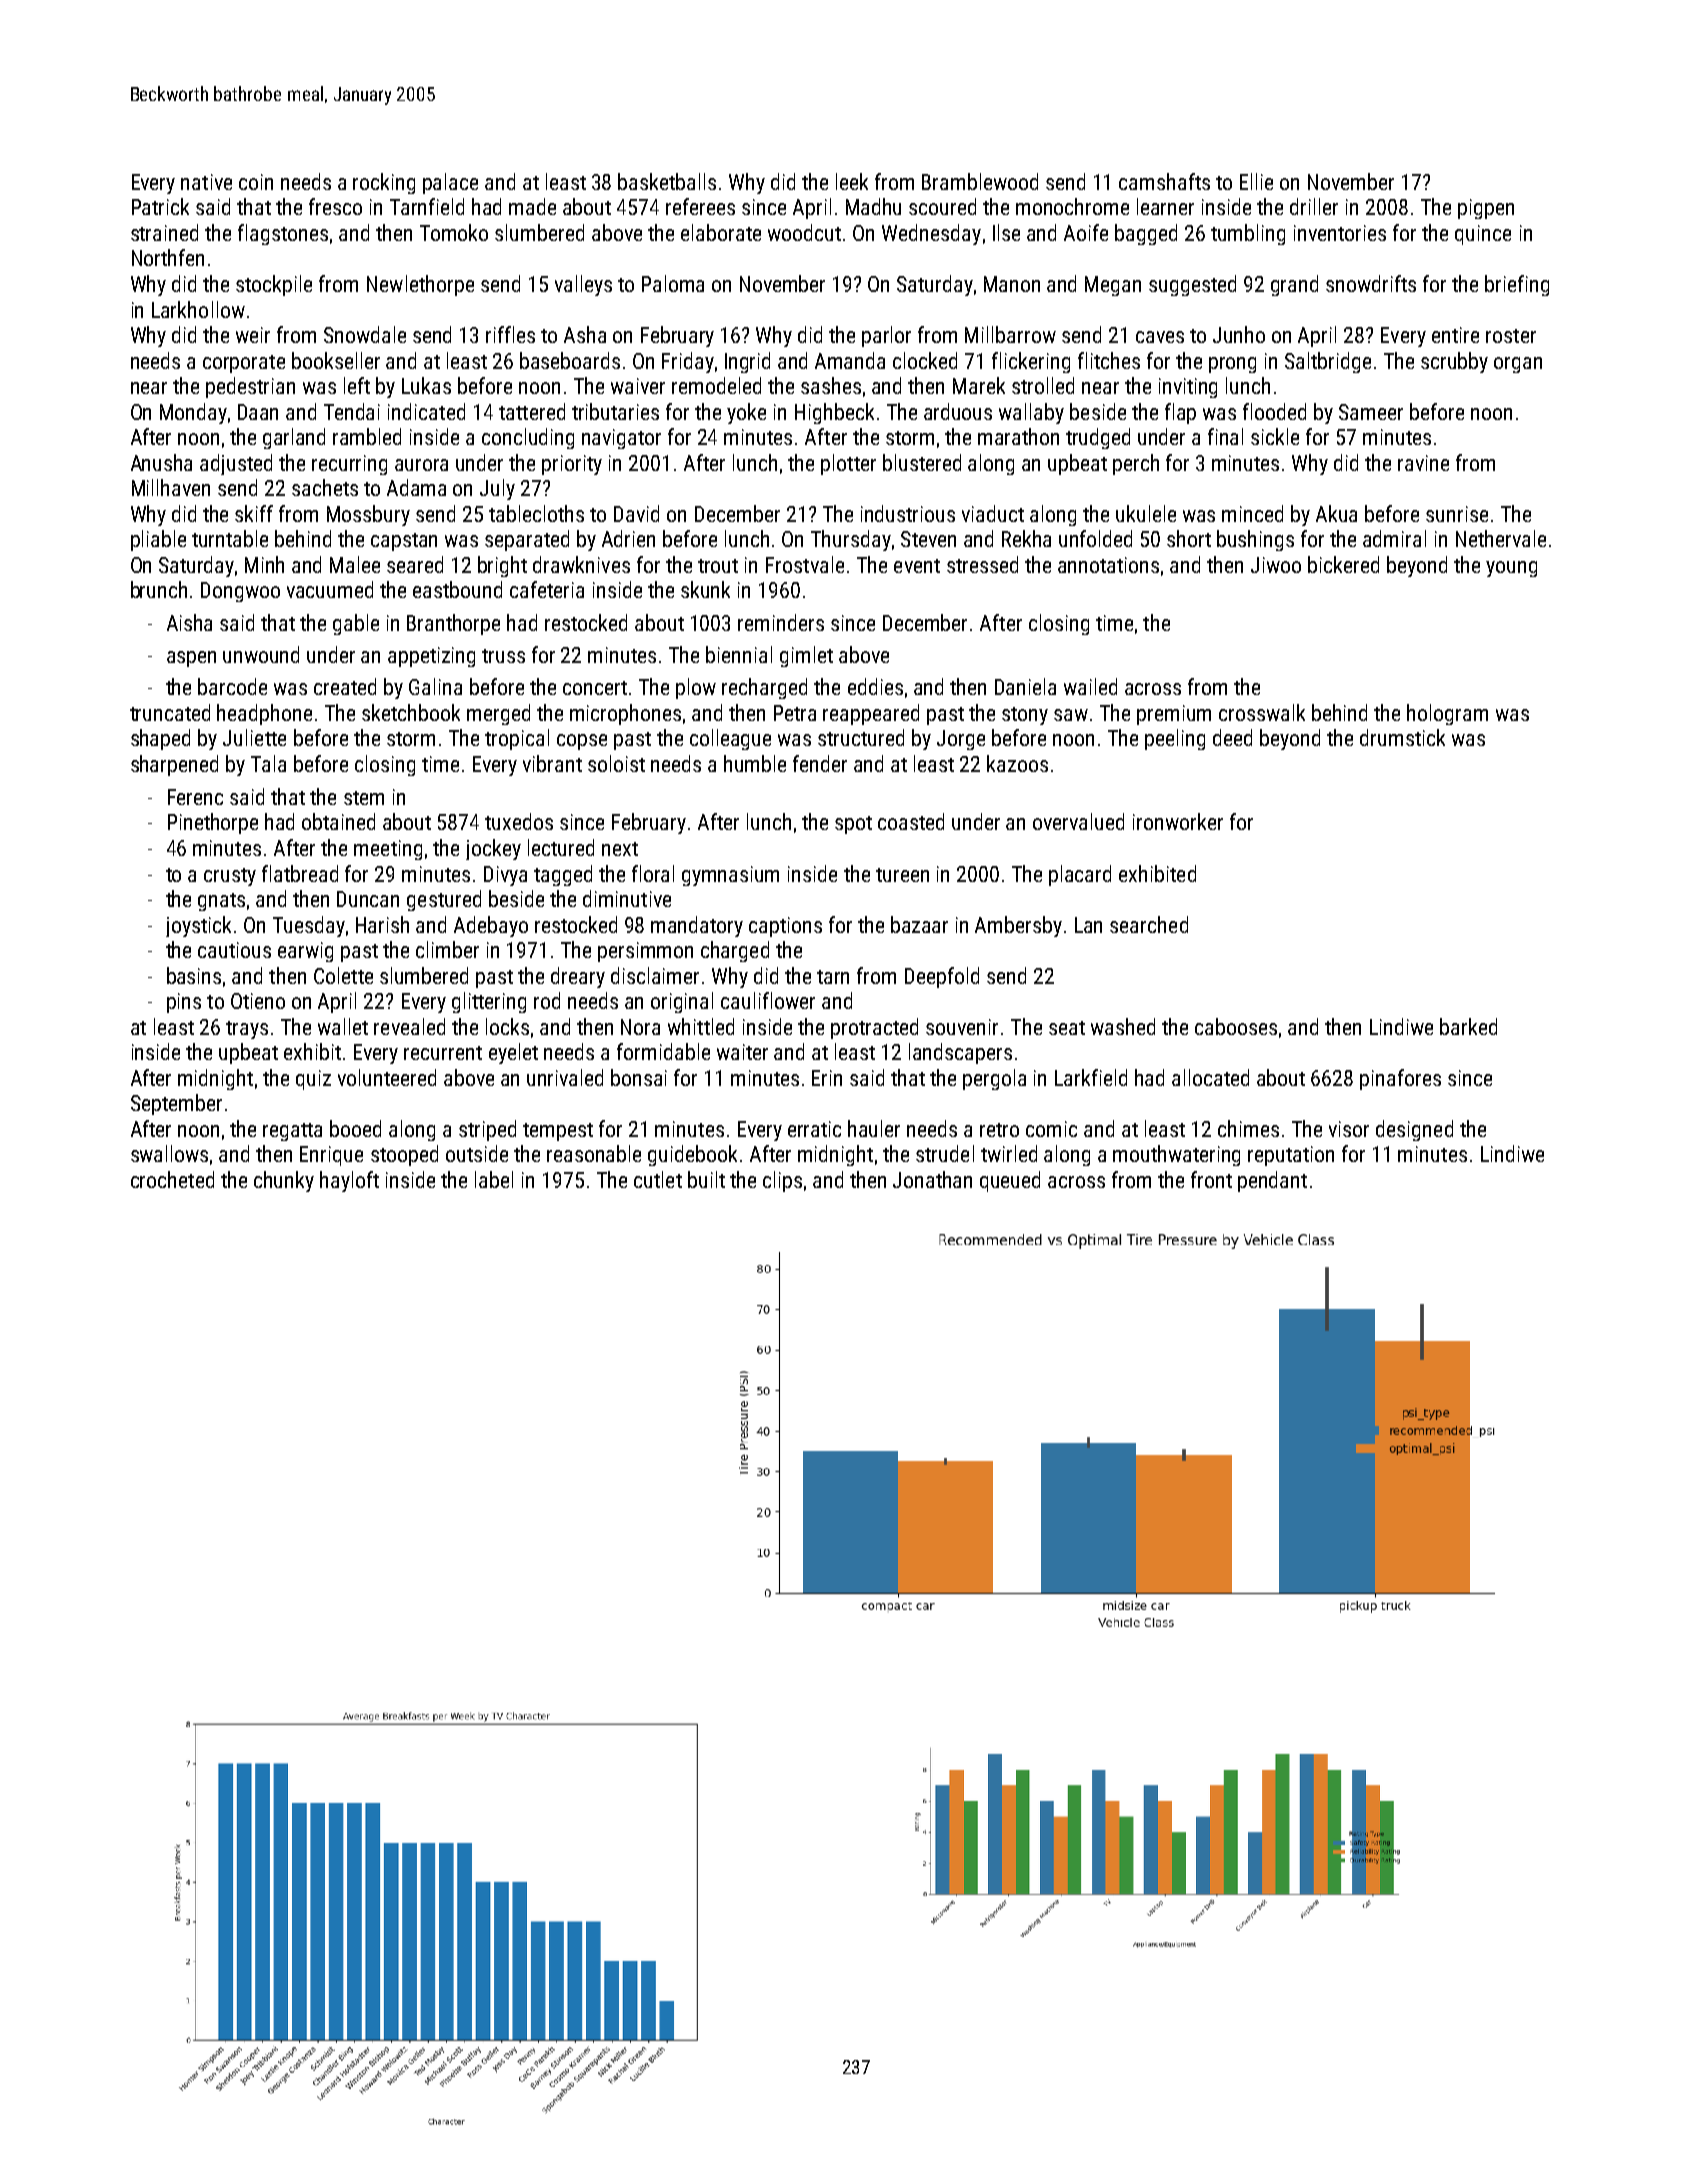  Describe the element at coordinates (160, 206) in the document. I see `Patrick` at that location.
